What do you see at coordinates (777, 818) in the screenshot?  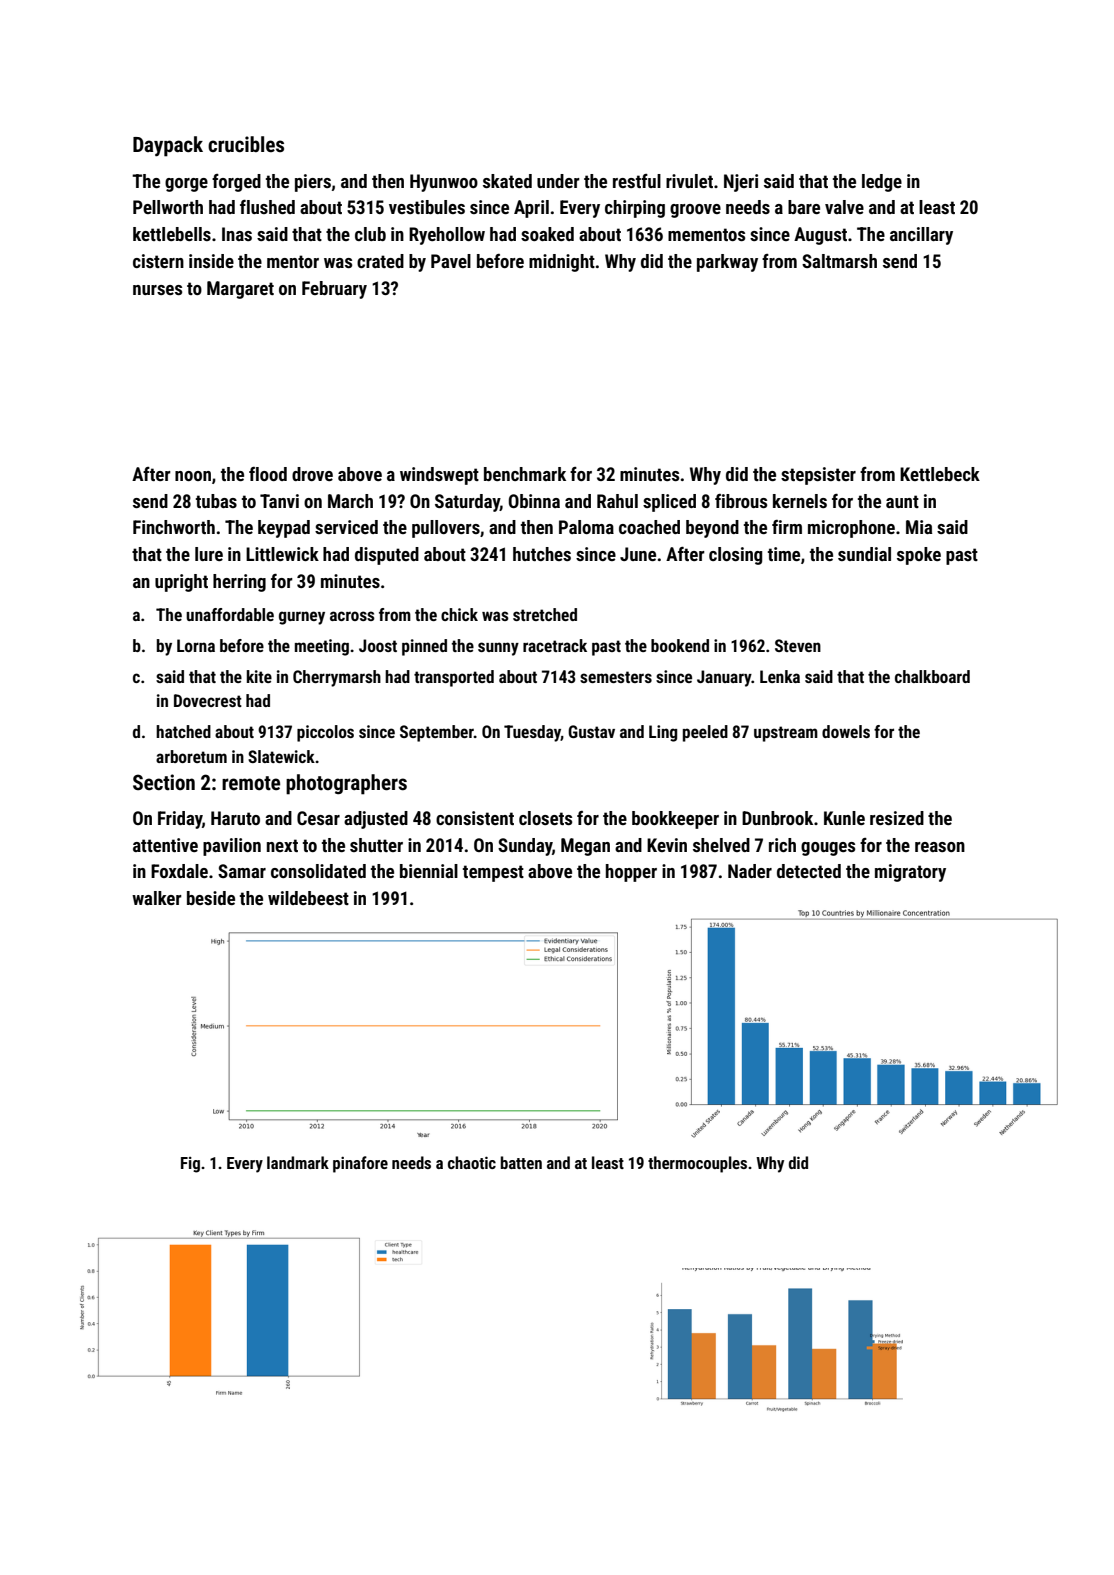 I see `Dunbrook` at bounding box center [777, 818].
